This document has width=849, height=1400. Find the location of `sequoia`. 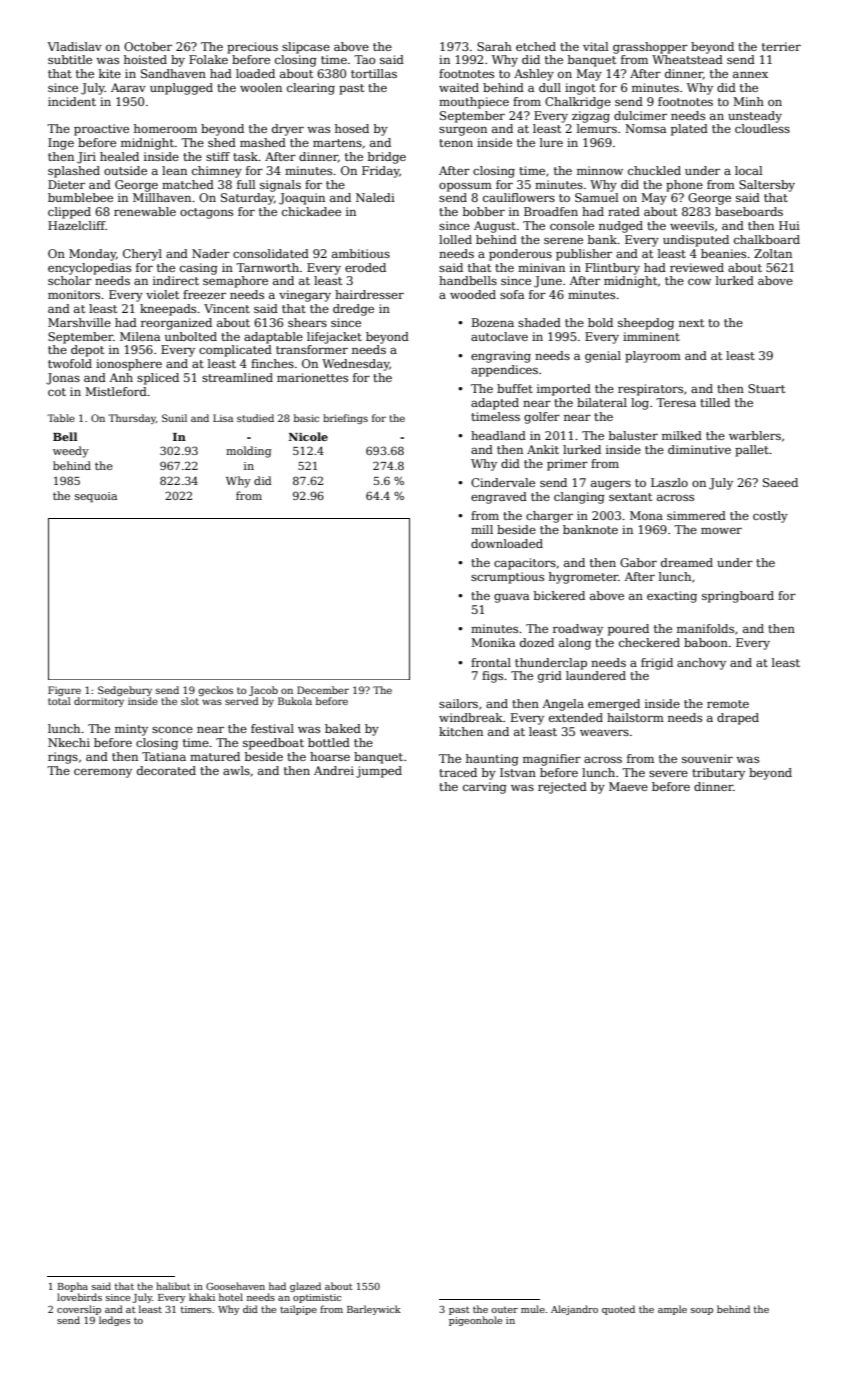

sequoia is located at coordinates (96, 497).
